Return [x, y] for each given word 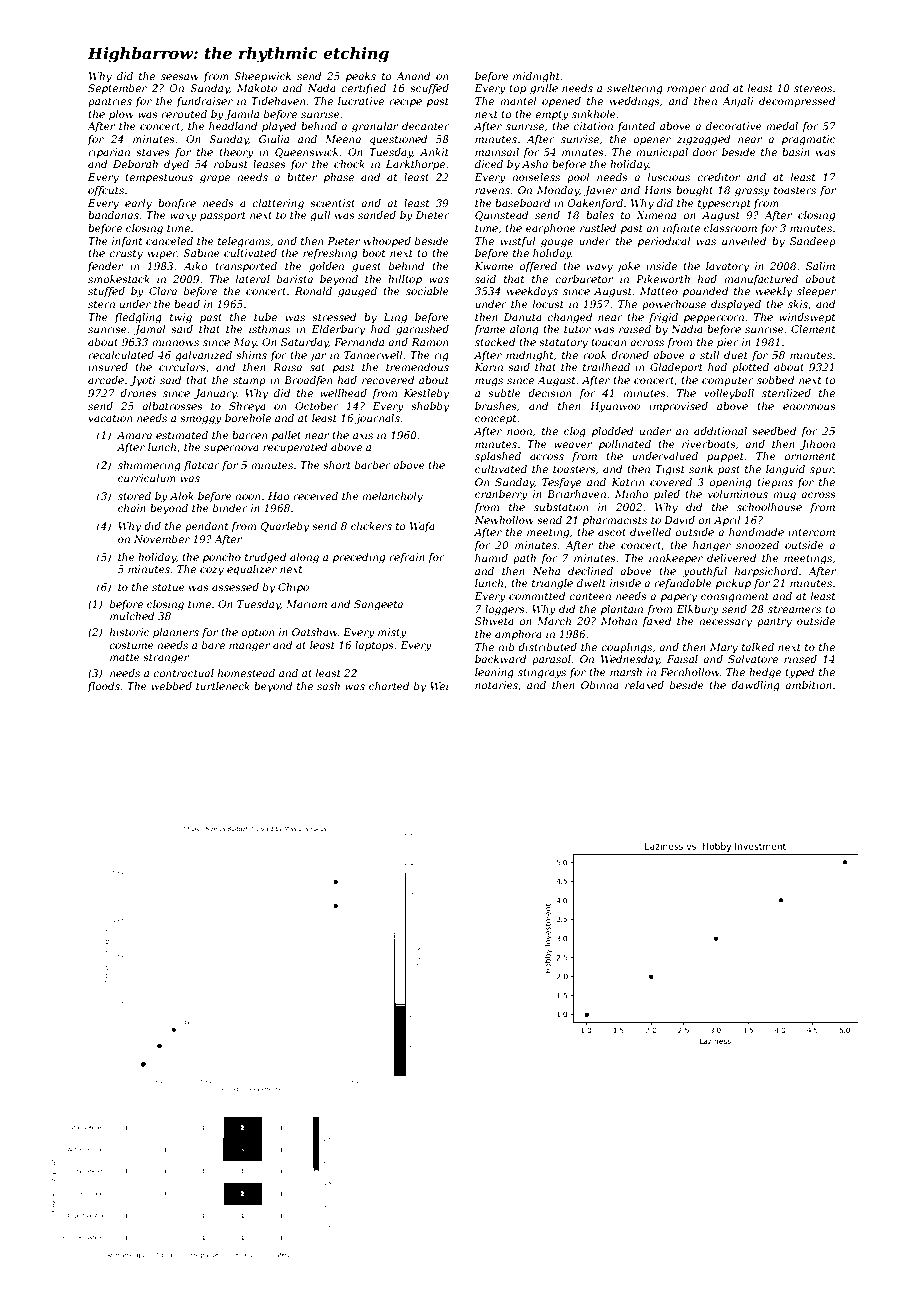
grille [544, 89]
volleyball [729, 394]
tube [265, 317]
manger [249, 647]
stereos [813, 88]
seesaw [180, 77]
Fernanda [359, 342]
